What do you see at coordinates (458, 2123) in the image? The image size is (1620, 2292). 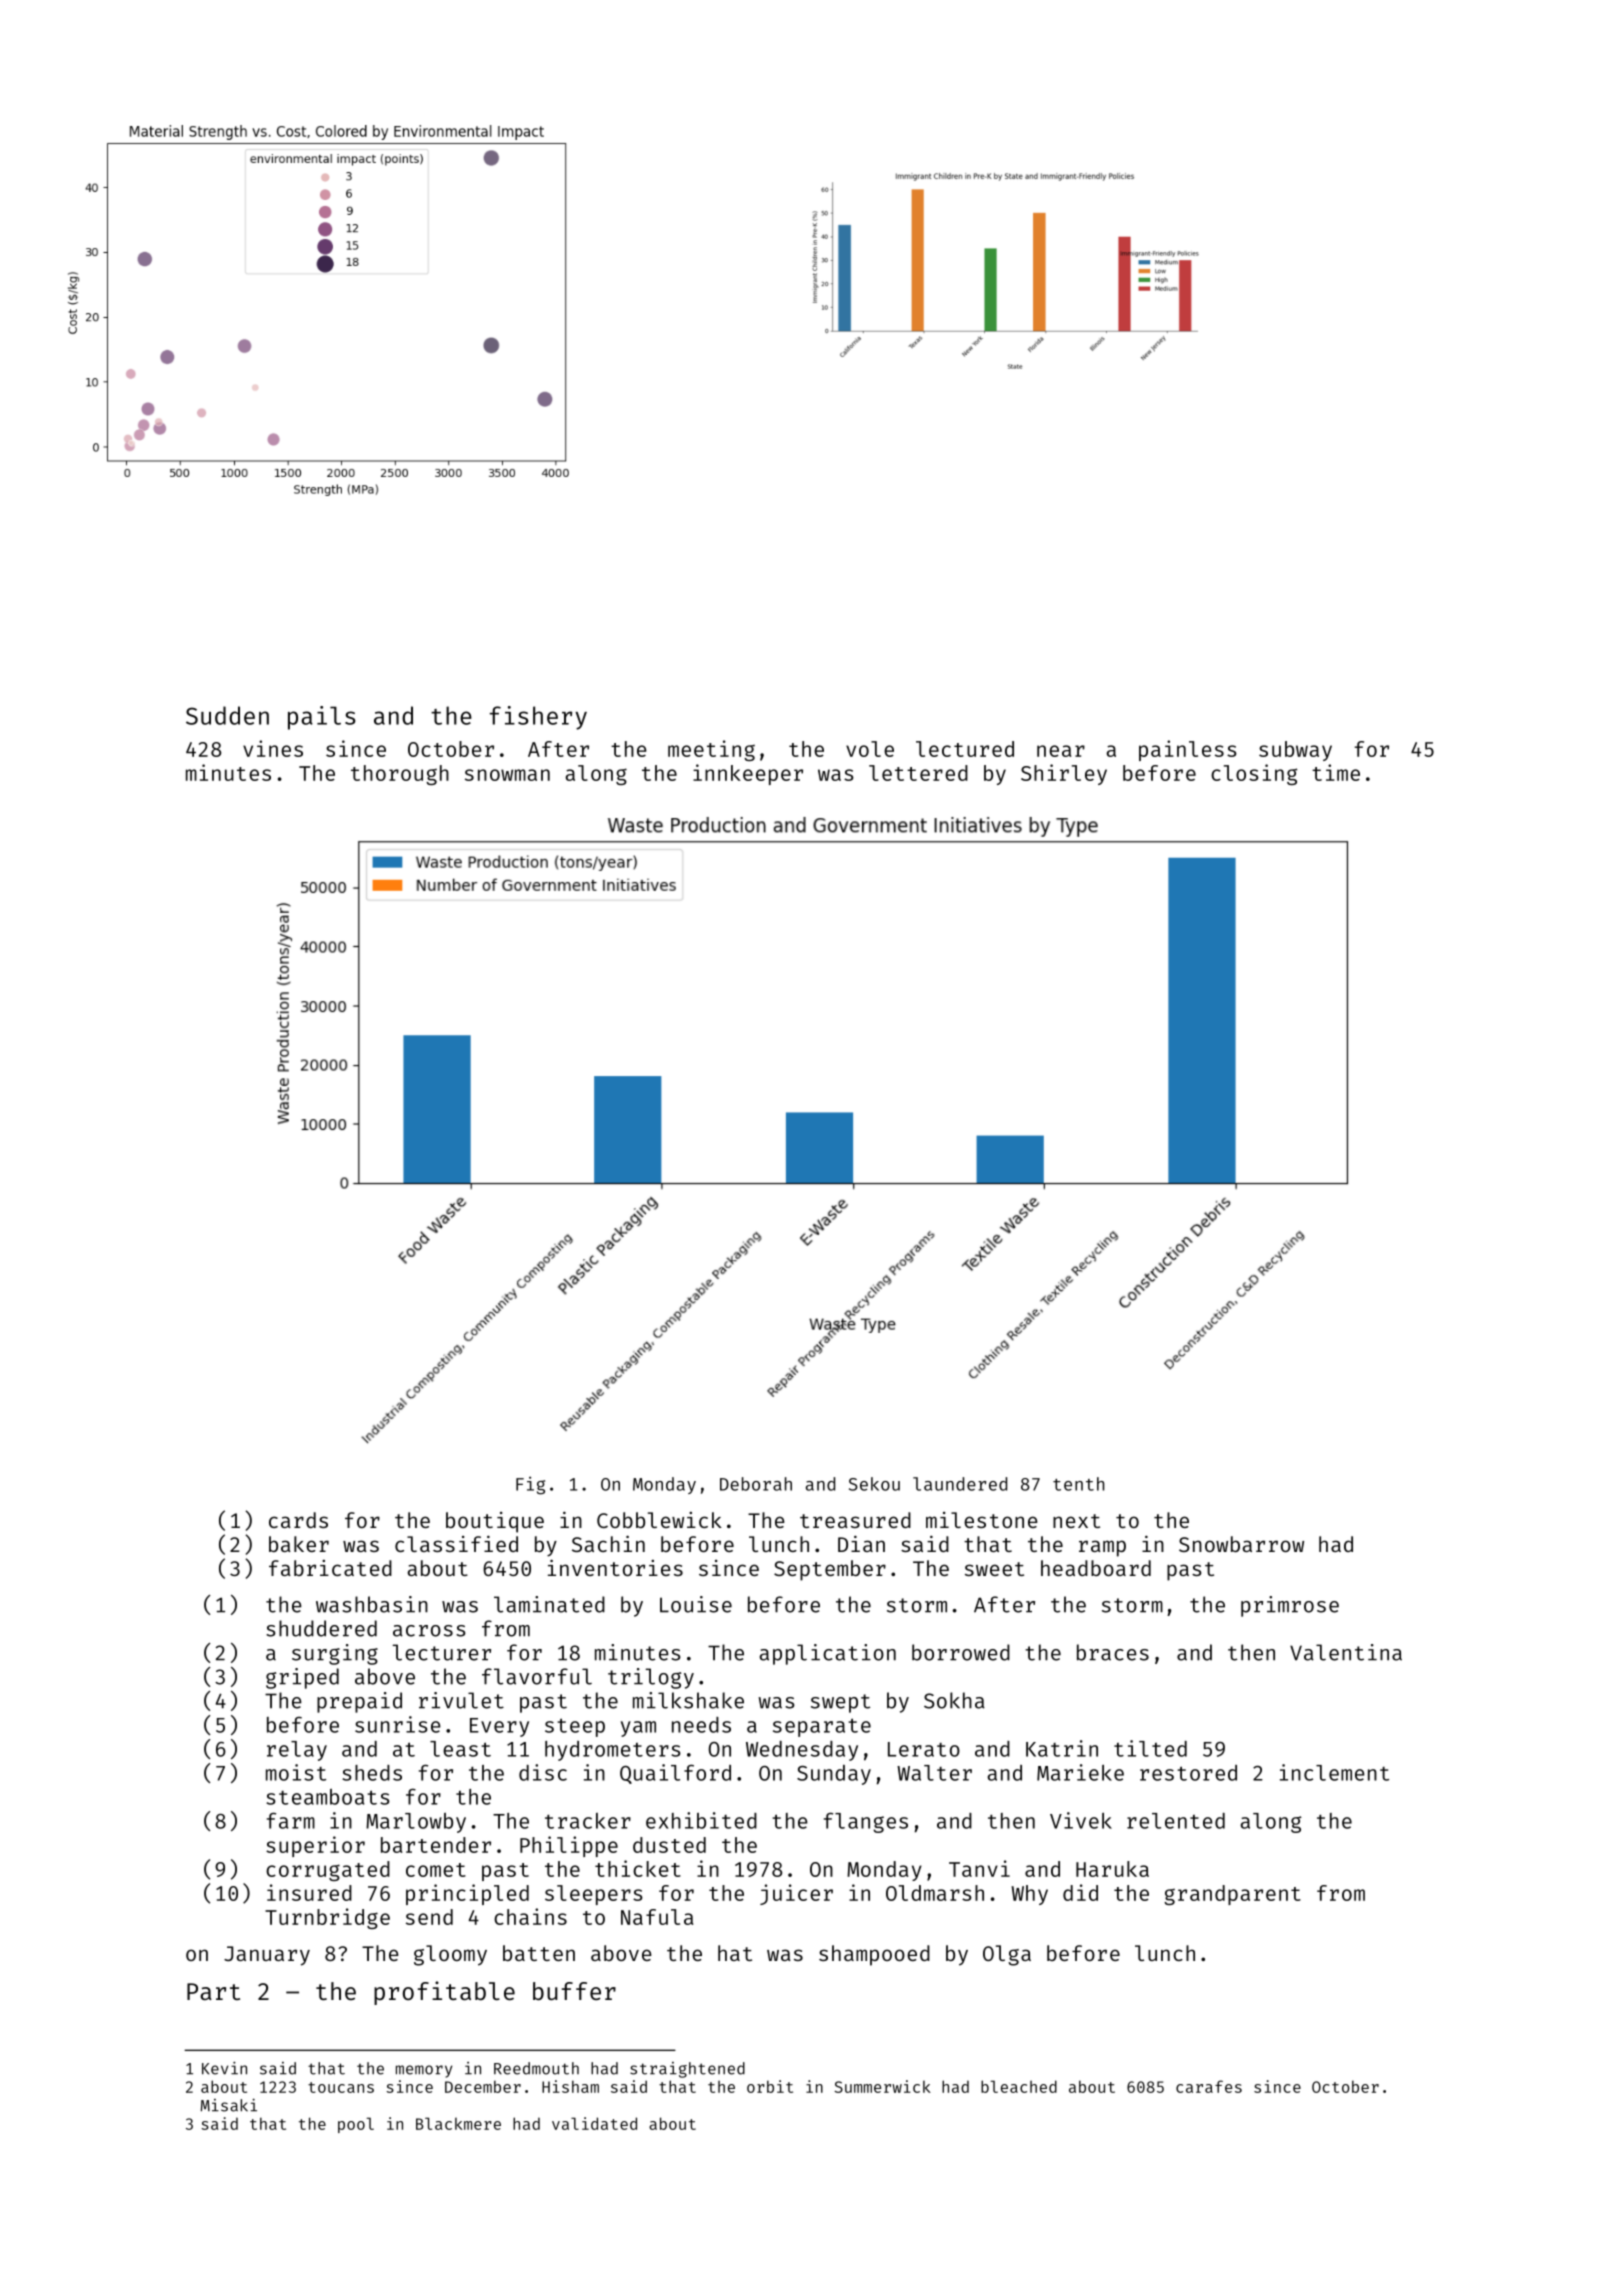 I see `Blackmere` at bounding box center [458, 2123].
